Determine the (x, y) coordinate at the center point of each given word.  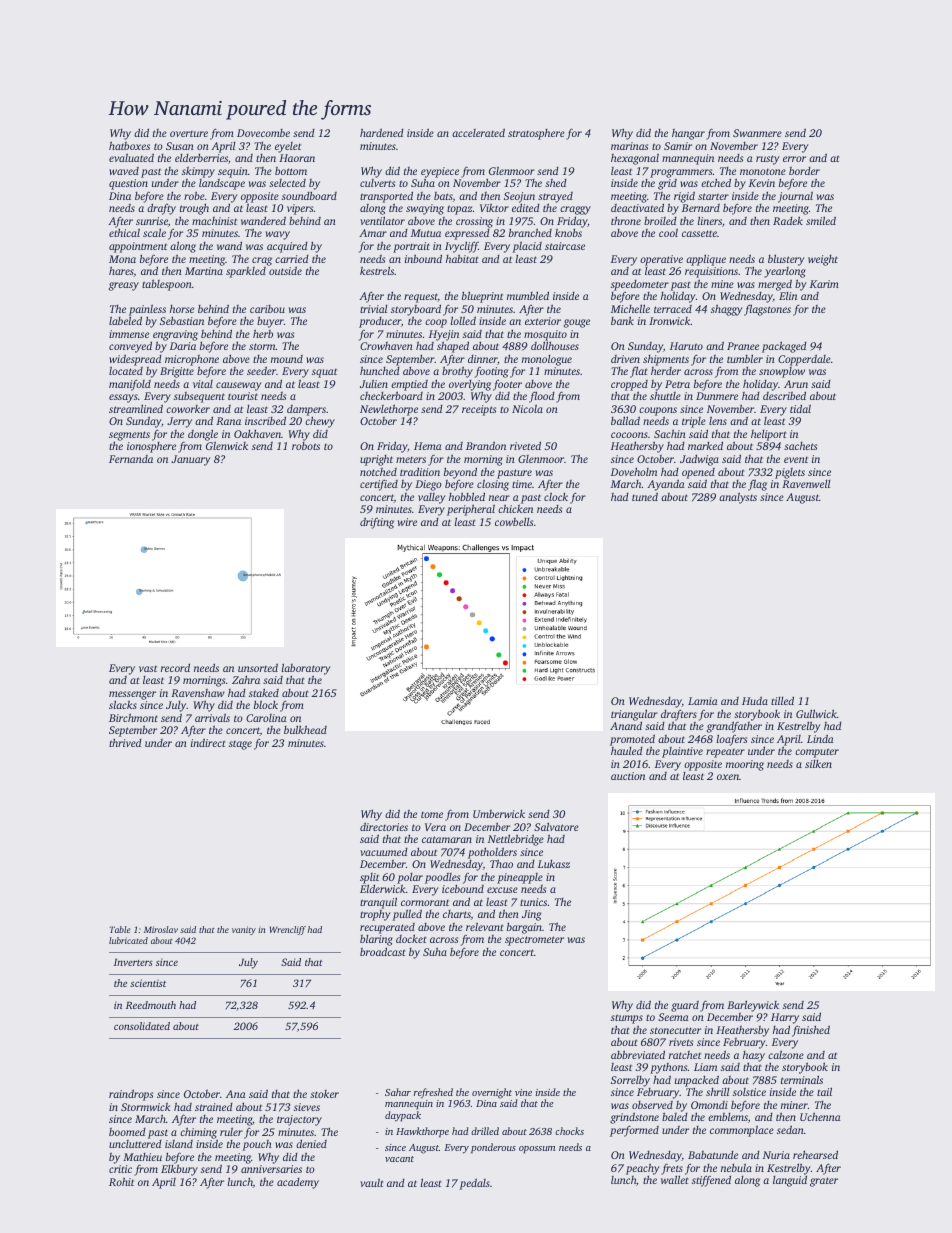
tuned (645, 496)
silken (818, 763)
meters (411, 459)
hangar (688, 134)
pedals (474, 1184)
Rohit (121, 1181)
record (175, 667)
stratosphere (536, 134)
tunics (533, 902)
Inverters (133, 962)
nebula (736, 1167)
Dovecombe (263, 133)
